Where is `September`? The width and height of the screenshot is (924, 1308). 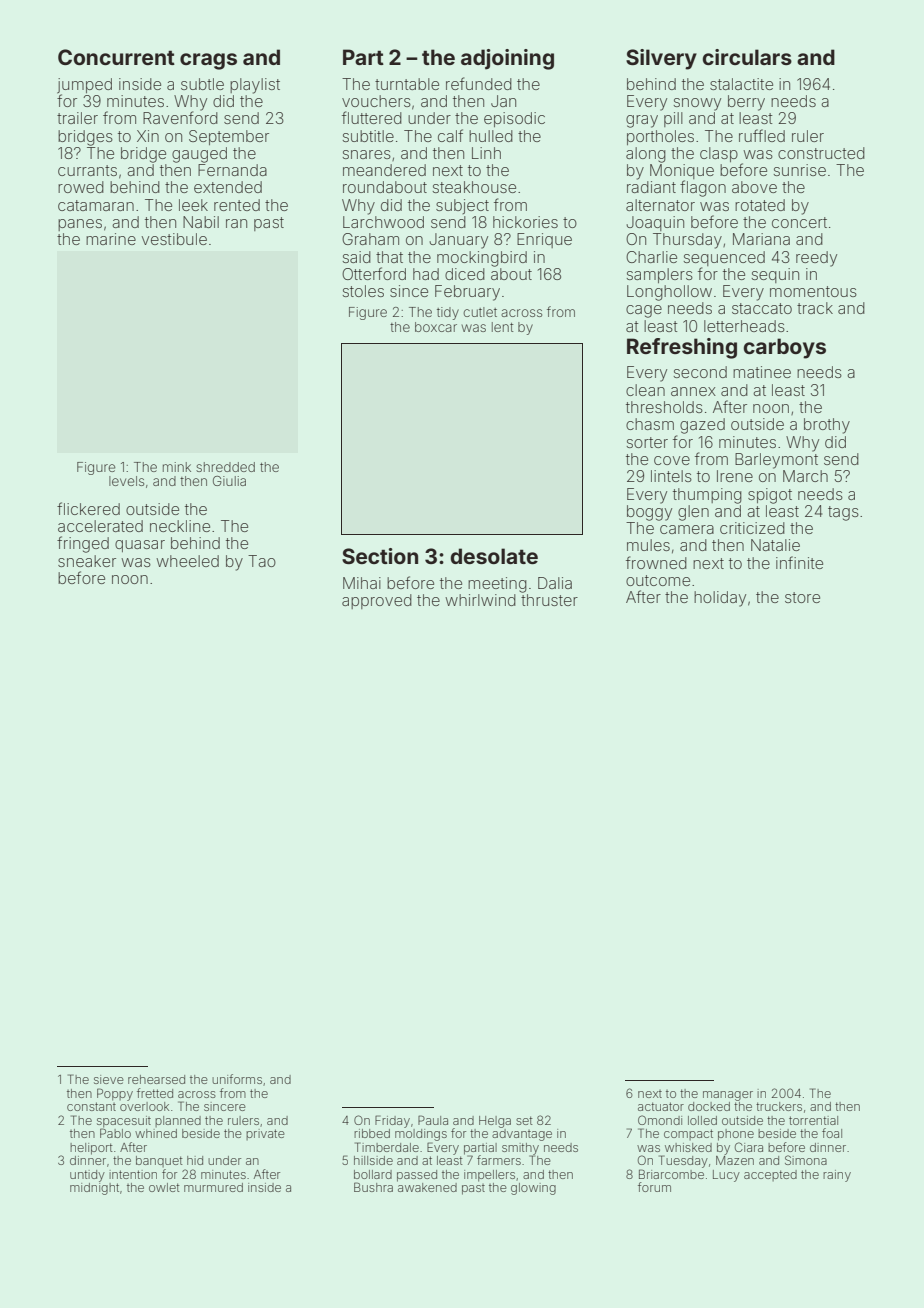 September is located at coordinates (229, 137).
